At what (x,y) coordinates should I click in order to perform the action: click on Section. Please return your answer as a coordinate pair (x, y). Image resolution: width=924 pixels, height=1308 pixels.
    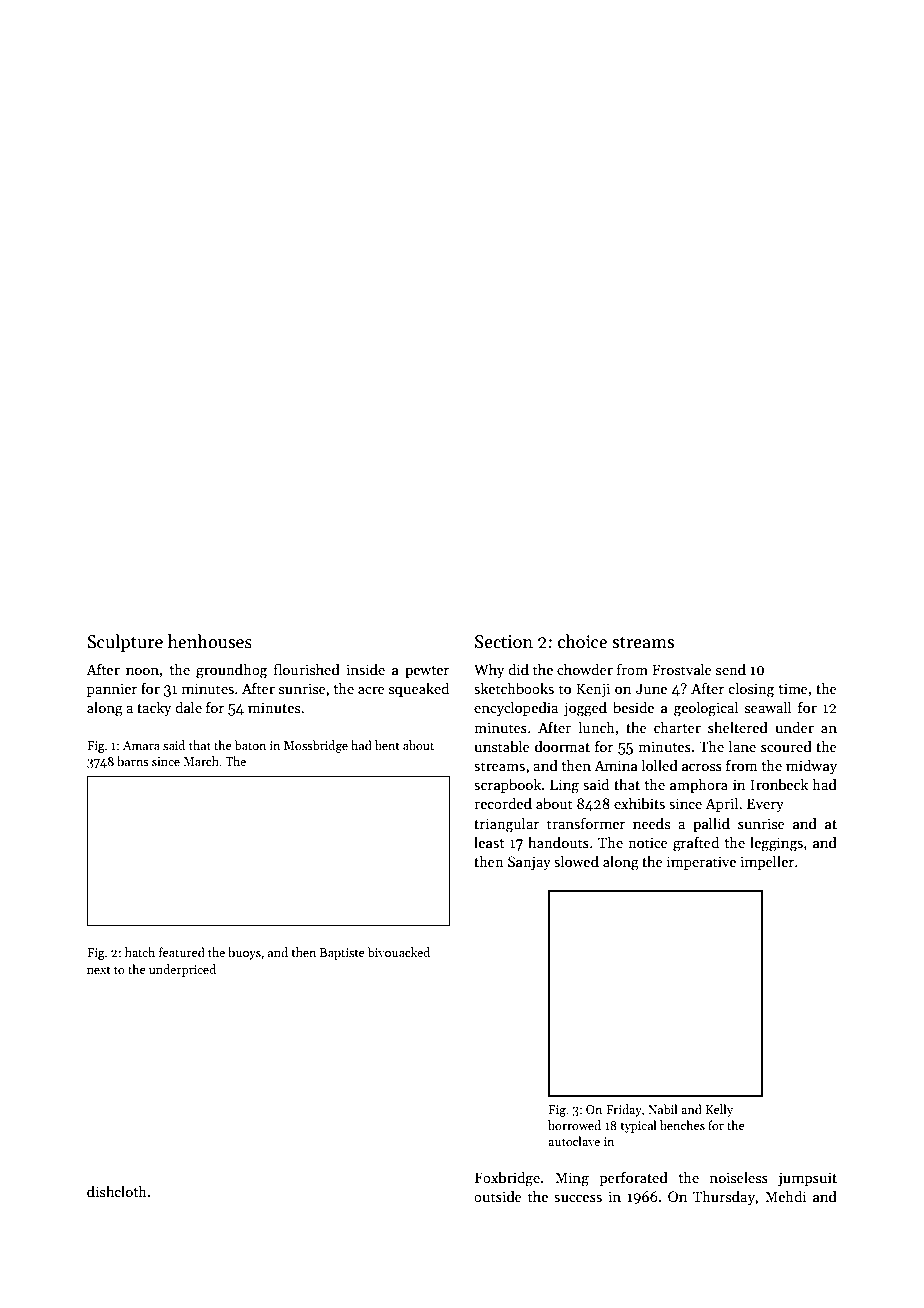
    Looking at the image, I should click on (504, 642).
